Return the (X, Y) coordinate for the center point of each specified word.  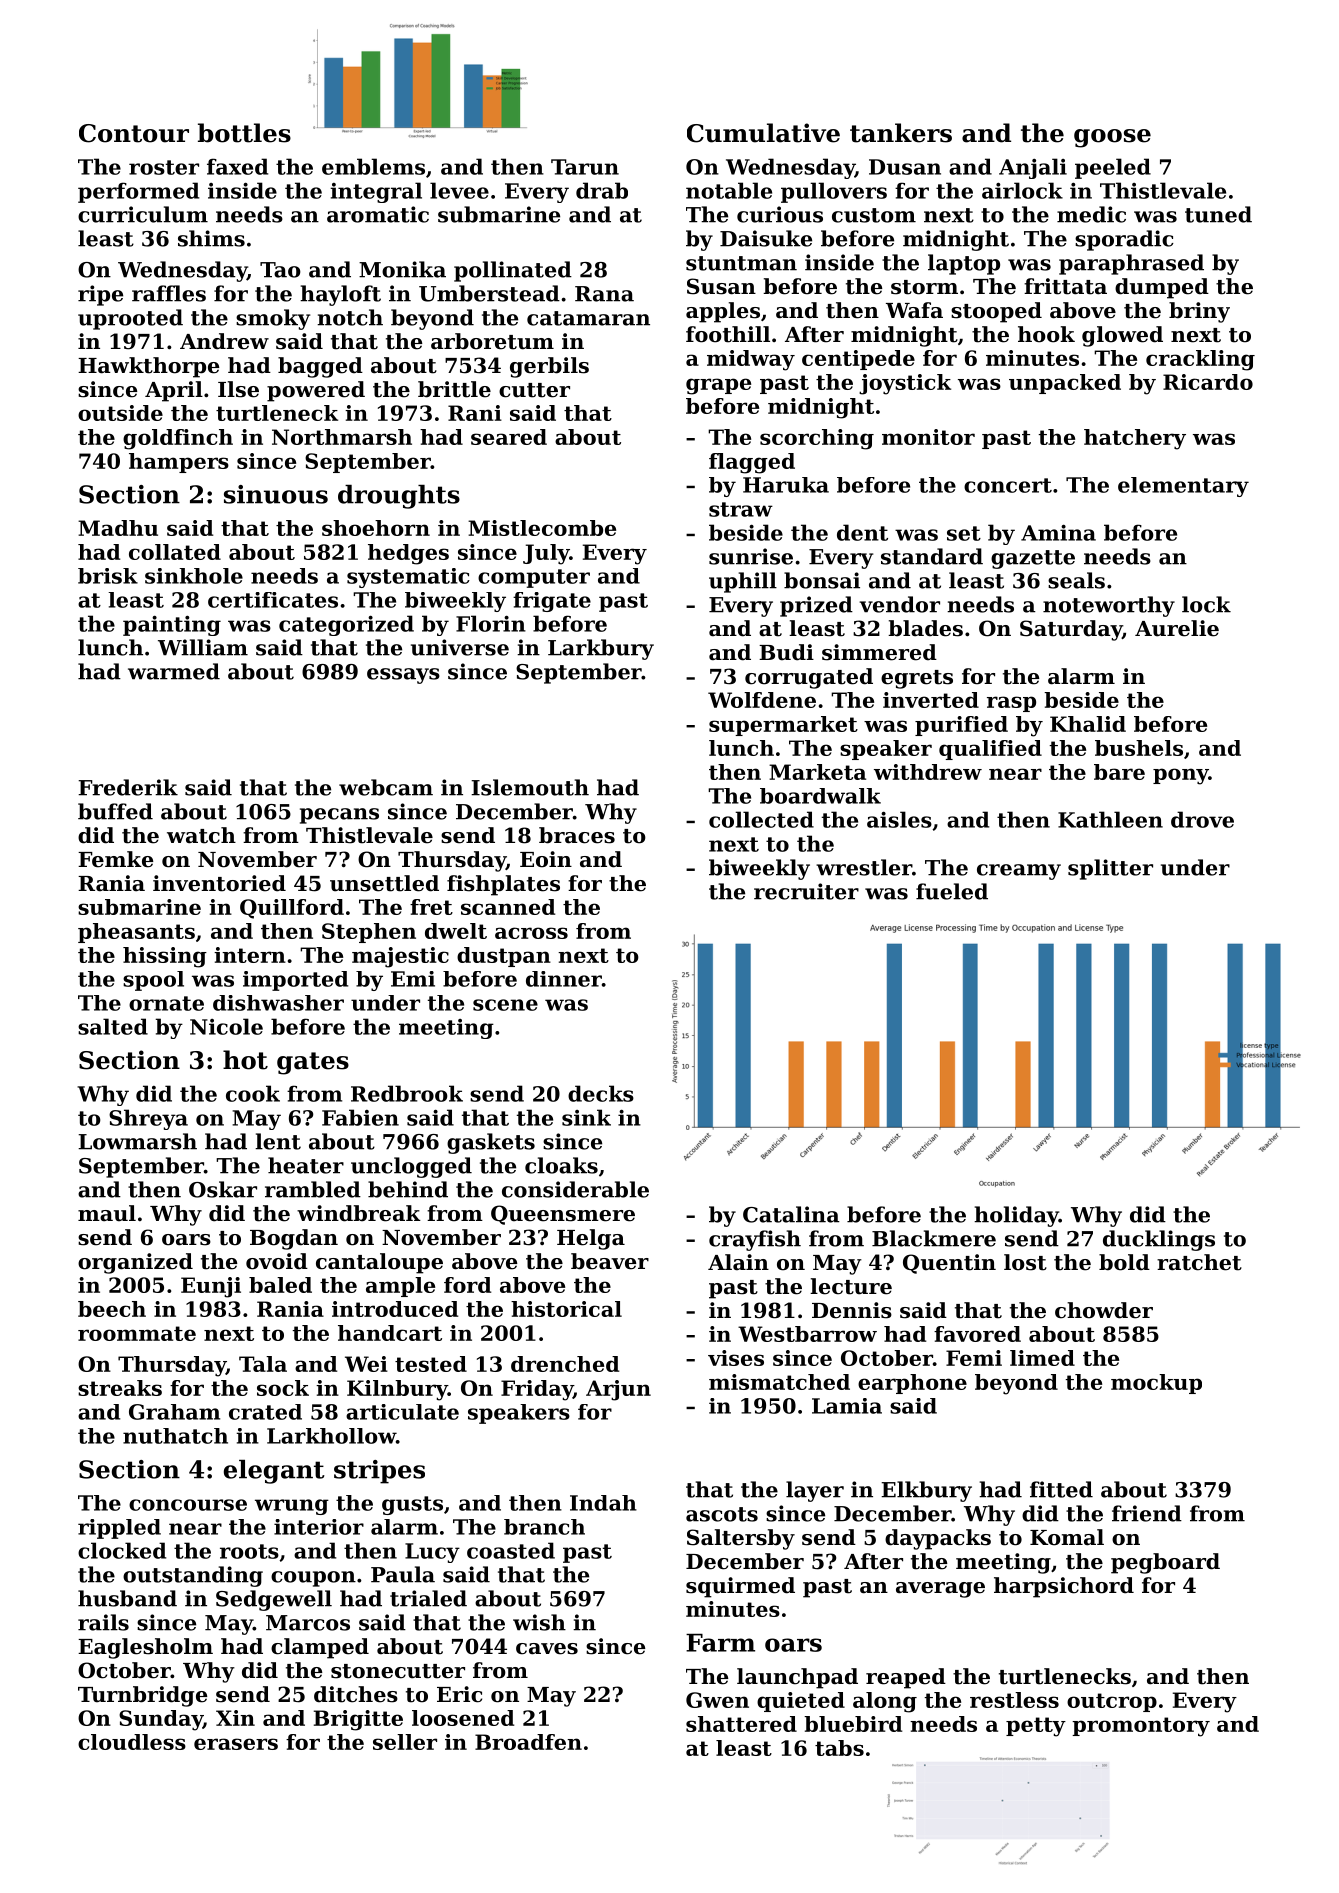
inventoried (219, 883)
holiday (1016, 1216)
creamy (1019, 872)
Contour (134, 133)
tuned (1218, 214)
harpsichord (1064, 1587)
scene (505, 1005)
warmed (174, 671)
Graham (174, 1412)
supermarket (783, 726)
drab (602, 190)
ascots (722, 1514)
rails (103, 1622)
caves (547, 1649)
